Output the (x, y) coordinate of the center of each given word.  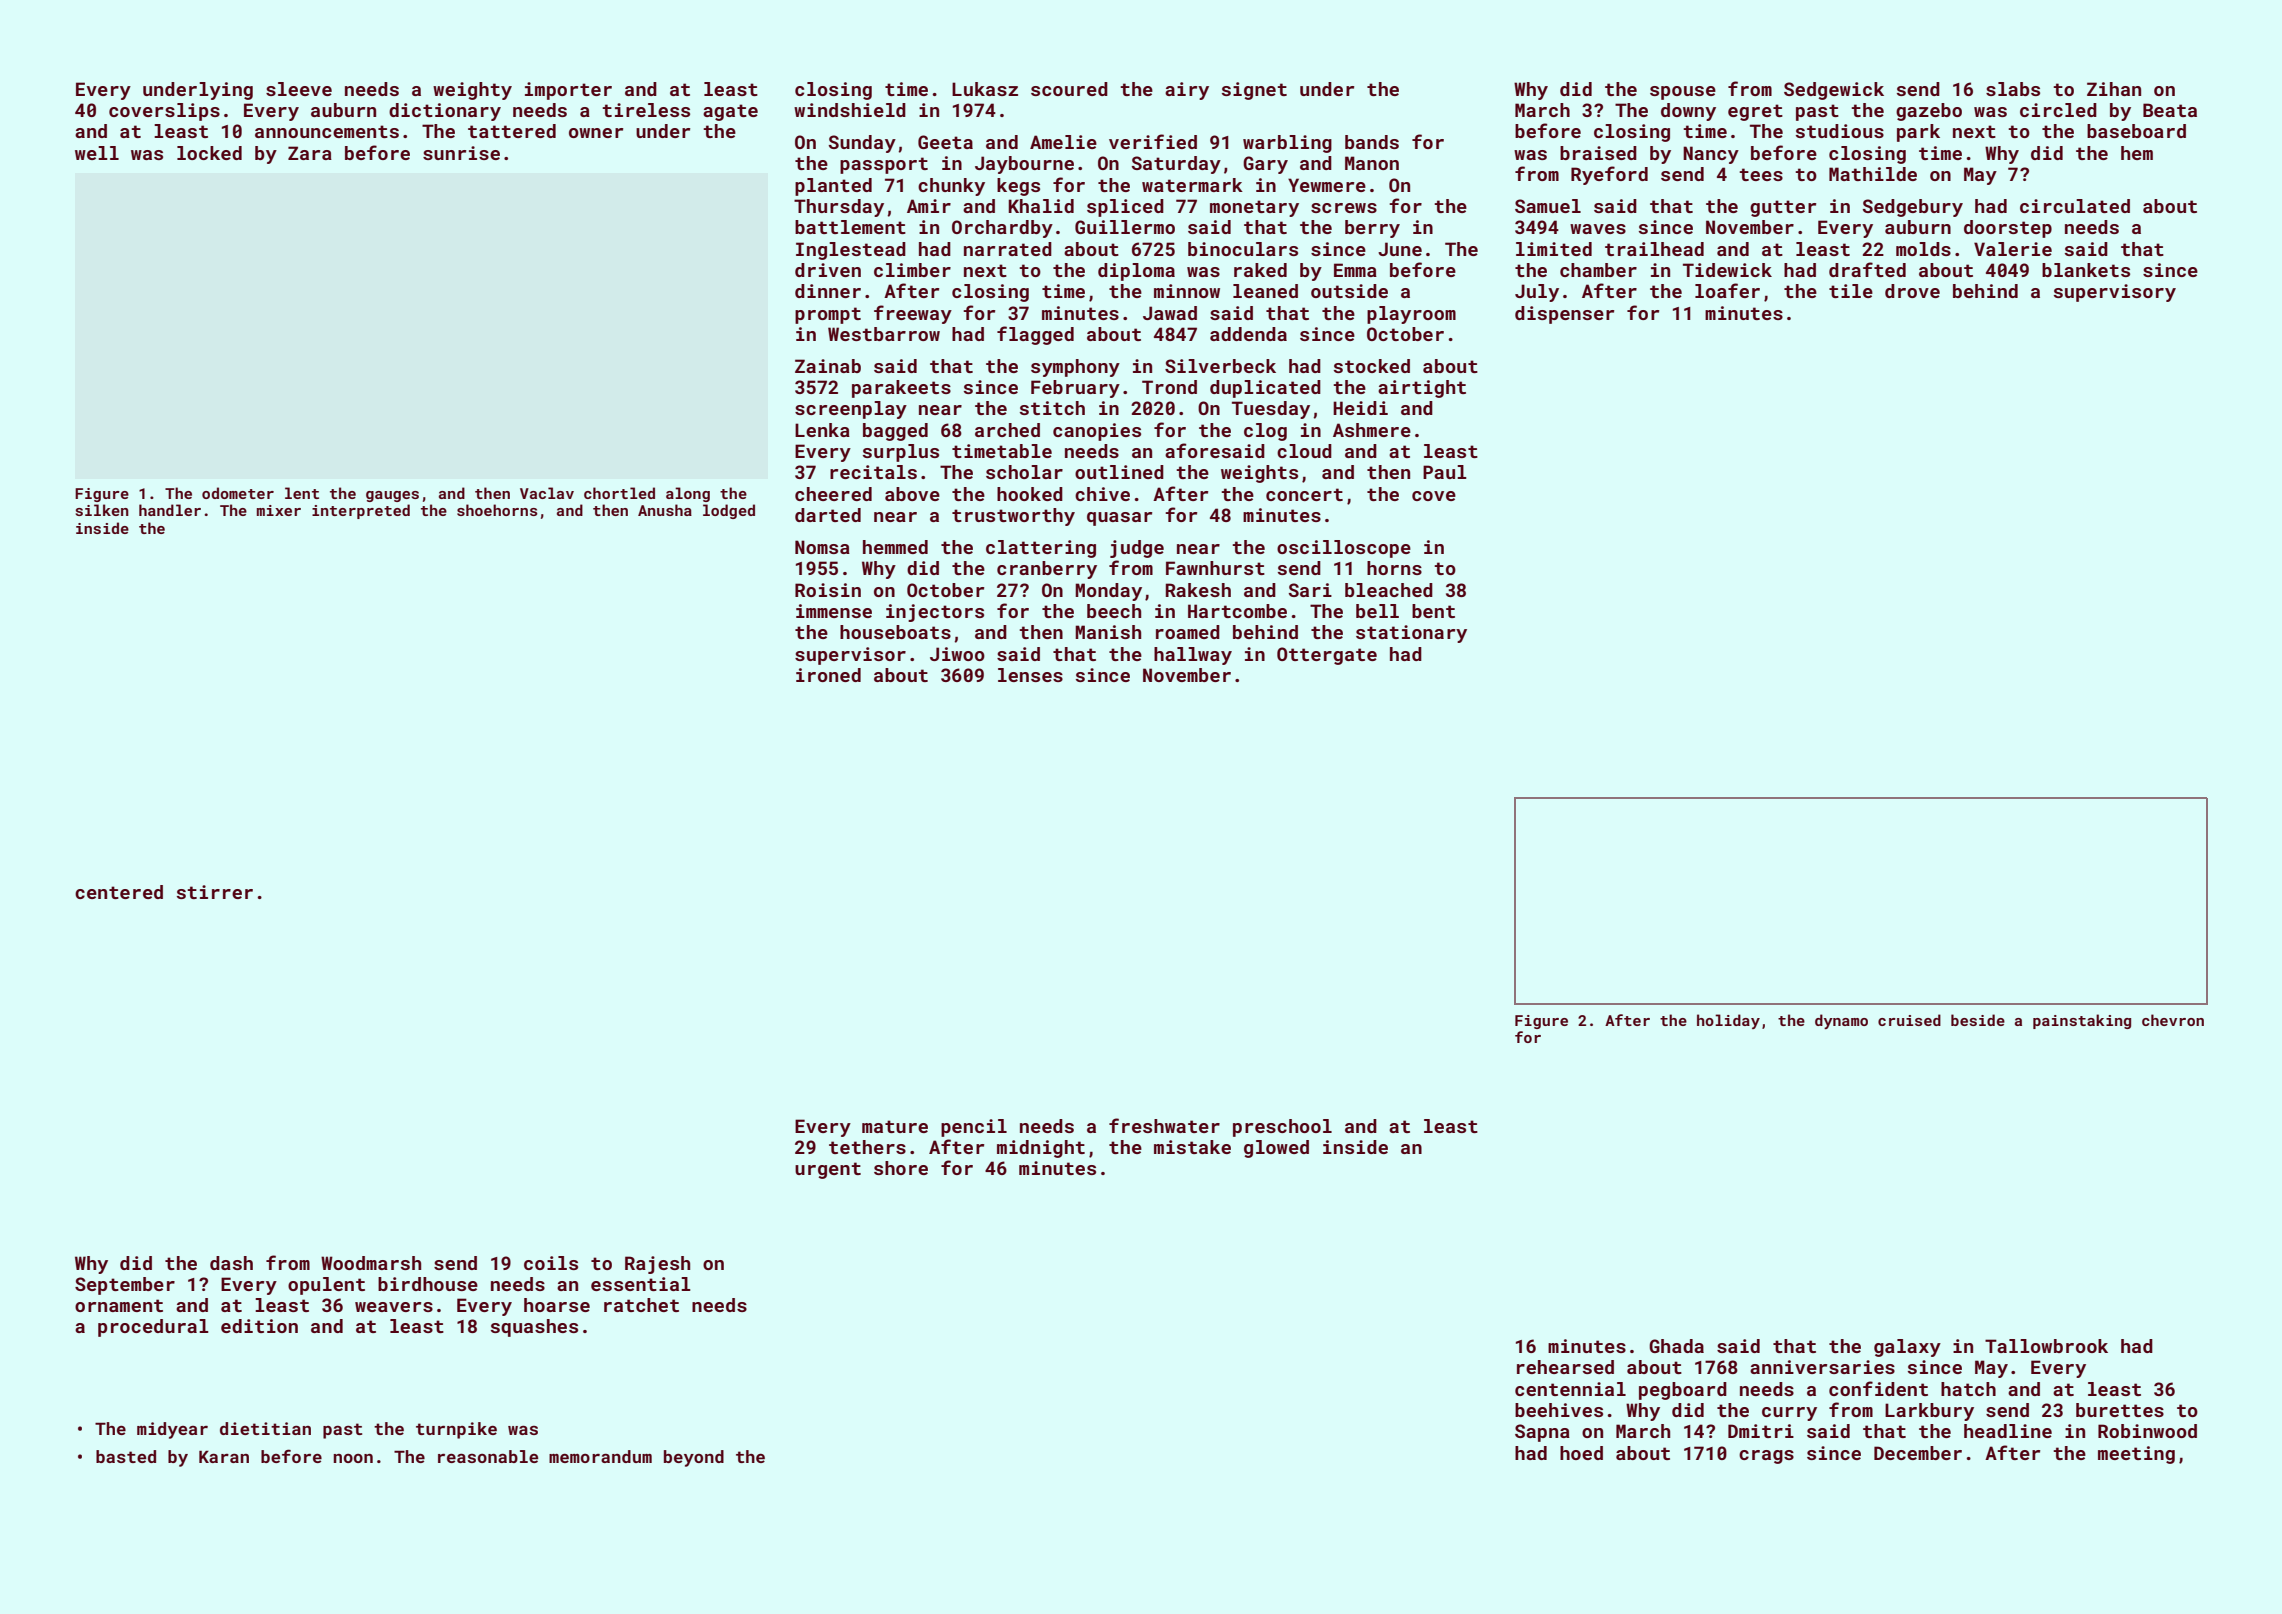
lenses (1030, 675)
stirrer (215, 892)
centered (119, 892)
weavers (394, 1307)
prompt (828, 315)
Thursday (839, 208)
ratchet (641, 1305)
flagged (1035, 335)
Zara (310, 153)
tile (1851, 291)
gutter (1783, 208)
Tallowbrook (2046, 1346)
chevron (2173, 1020)
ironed (828, 675)
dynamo (1841, 1021)
